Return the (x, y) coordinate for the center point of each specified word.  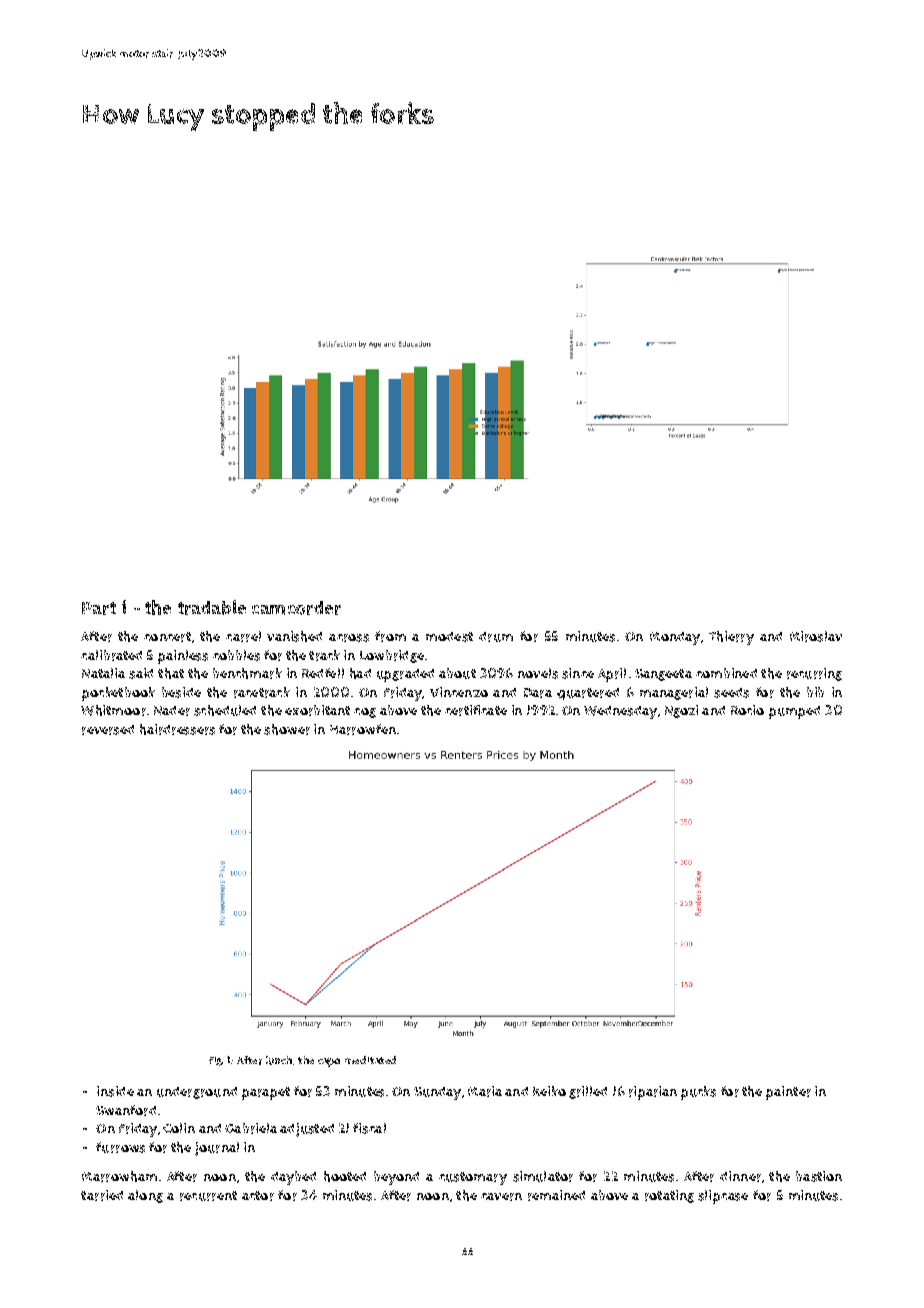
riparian (653, 1093)
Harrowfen (363, 729)
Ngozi (681, 711)
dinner (740, 1176)
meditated (370, 1060)
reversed (108, 730)
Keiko (549, 1091)
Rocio (747, 710)
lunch (279, 1060)
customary (473, 1178)
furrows (120, 1147)
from (390, 636)
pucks (698, 1093)
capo (329, 1062)
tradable (212, 607)
